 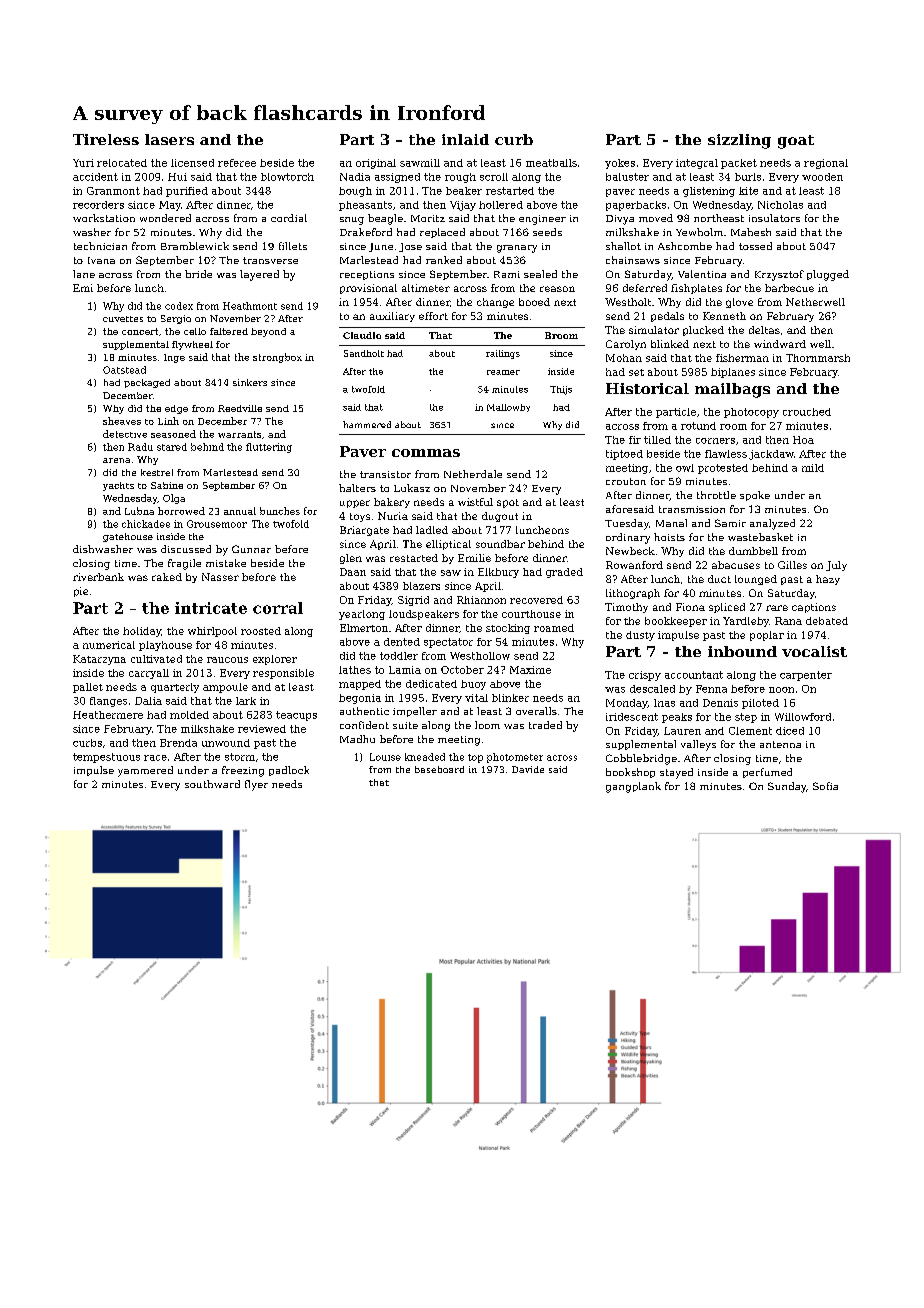 What do you see at coordinates (98, 577) in the document?
I see `riverbank` at bounding box center [98, 577].
